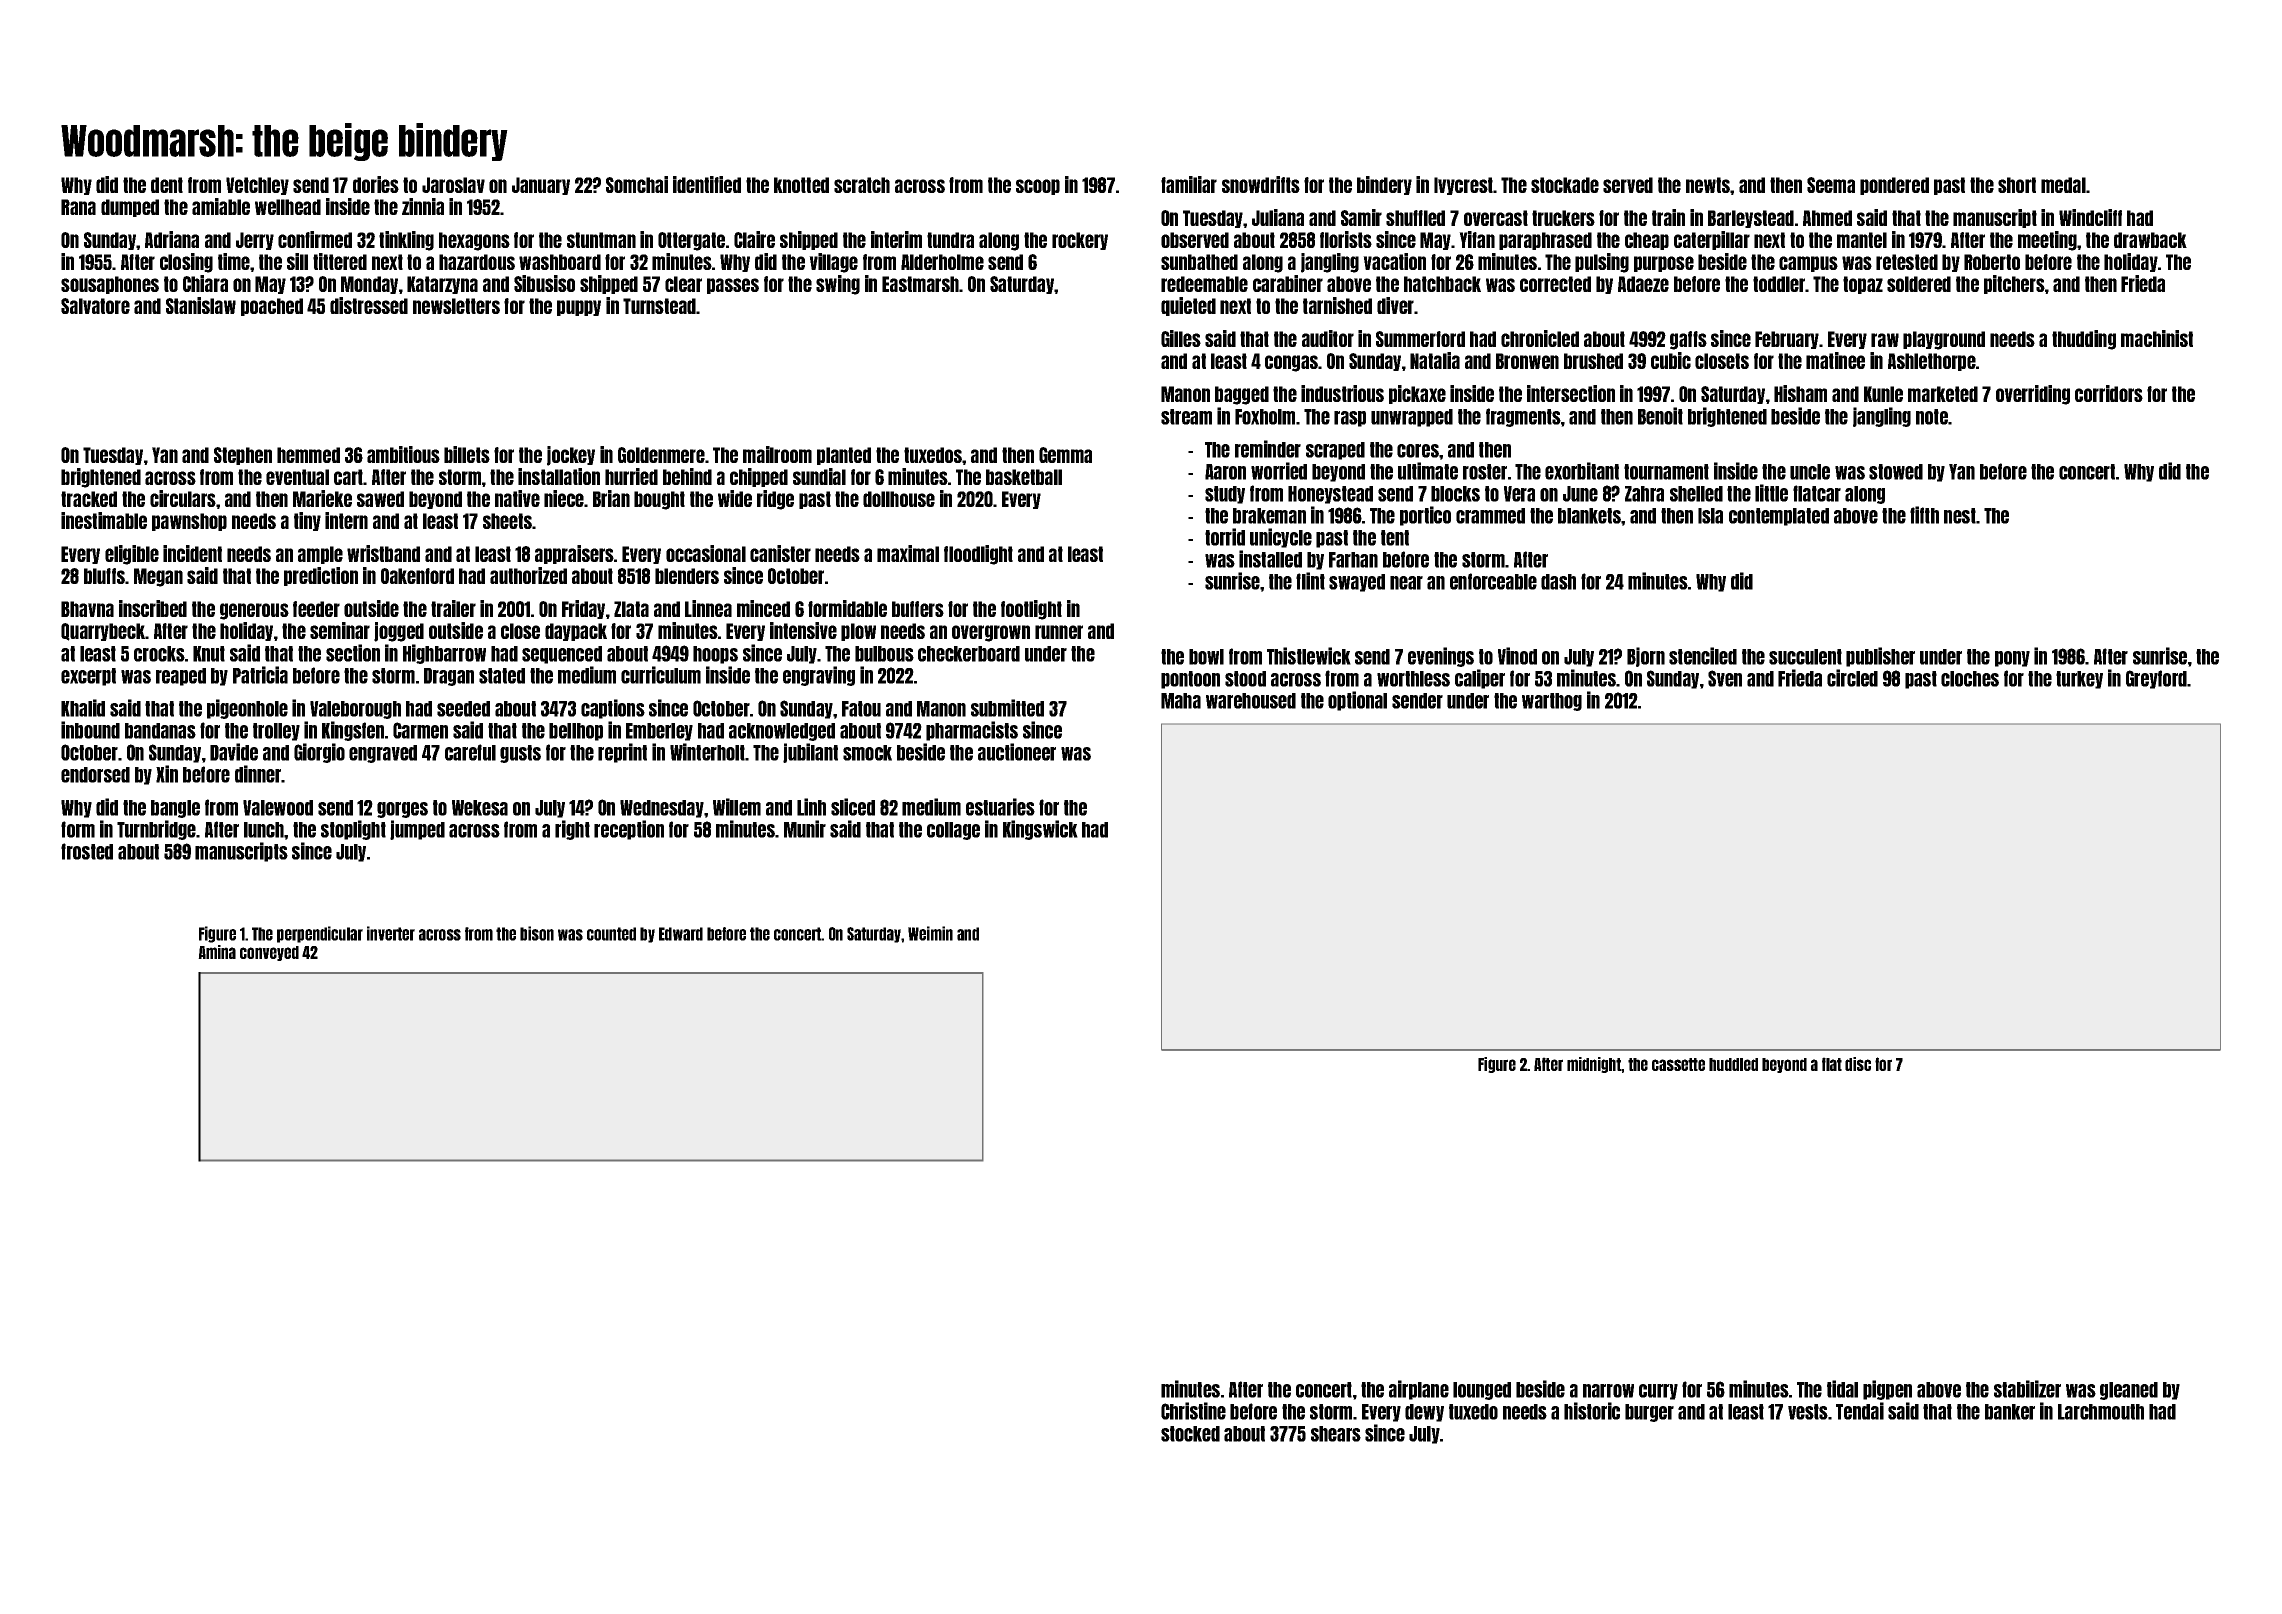  Describe the element at coordinates (1336, 1434) in the document. I see `shears` at that location.
